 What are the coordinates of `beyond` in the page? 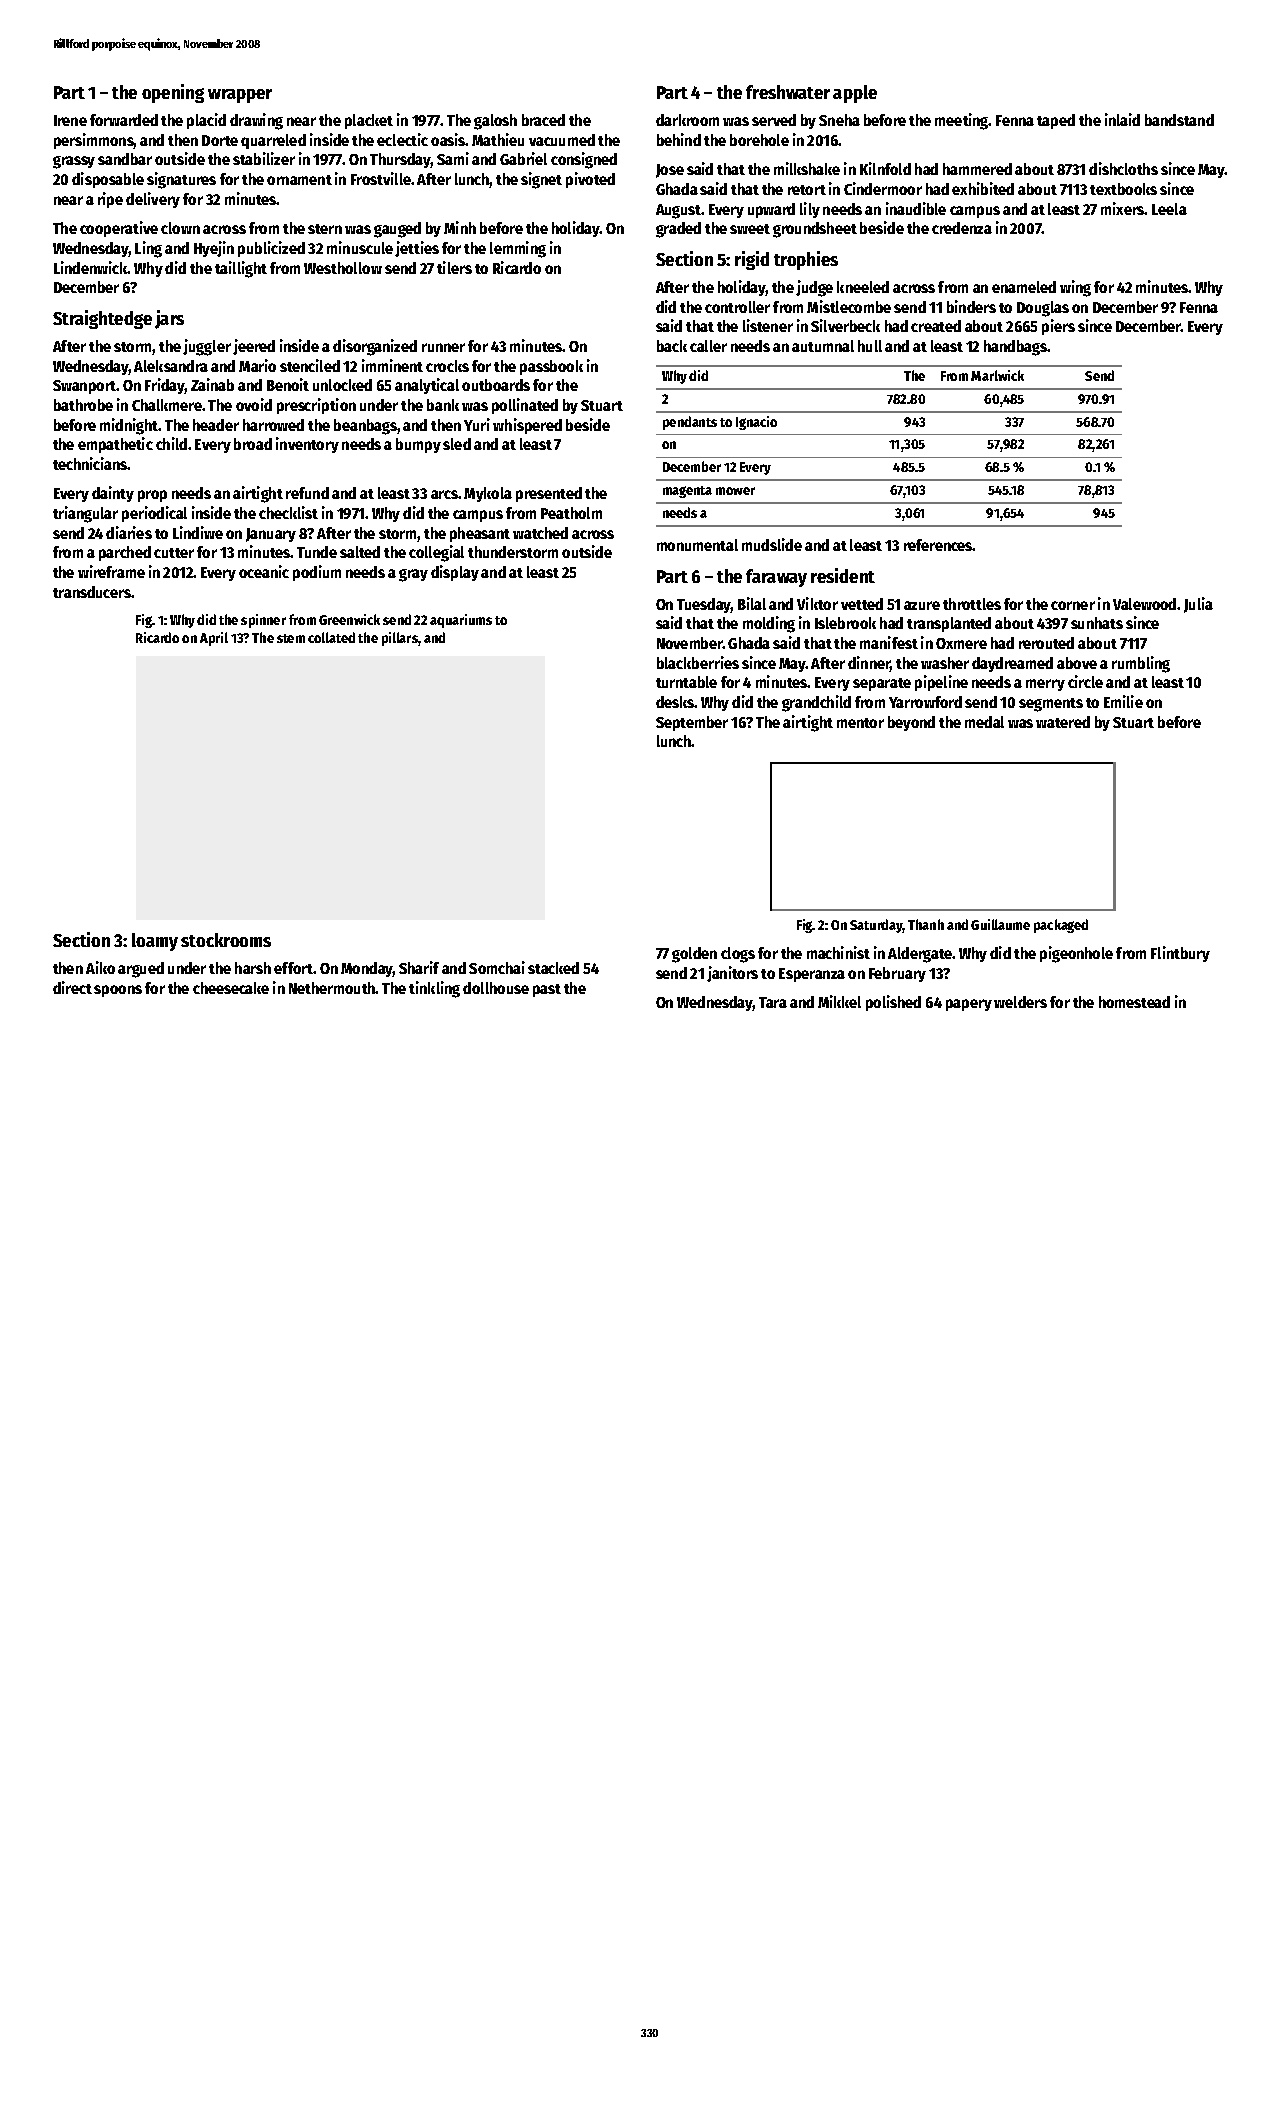 It's located at (911, 723).
